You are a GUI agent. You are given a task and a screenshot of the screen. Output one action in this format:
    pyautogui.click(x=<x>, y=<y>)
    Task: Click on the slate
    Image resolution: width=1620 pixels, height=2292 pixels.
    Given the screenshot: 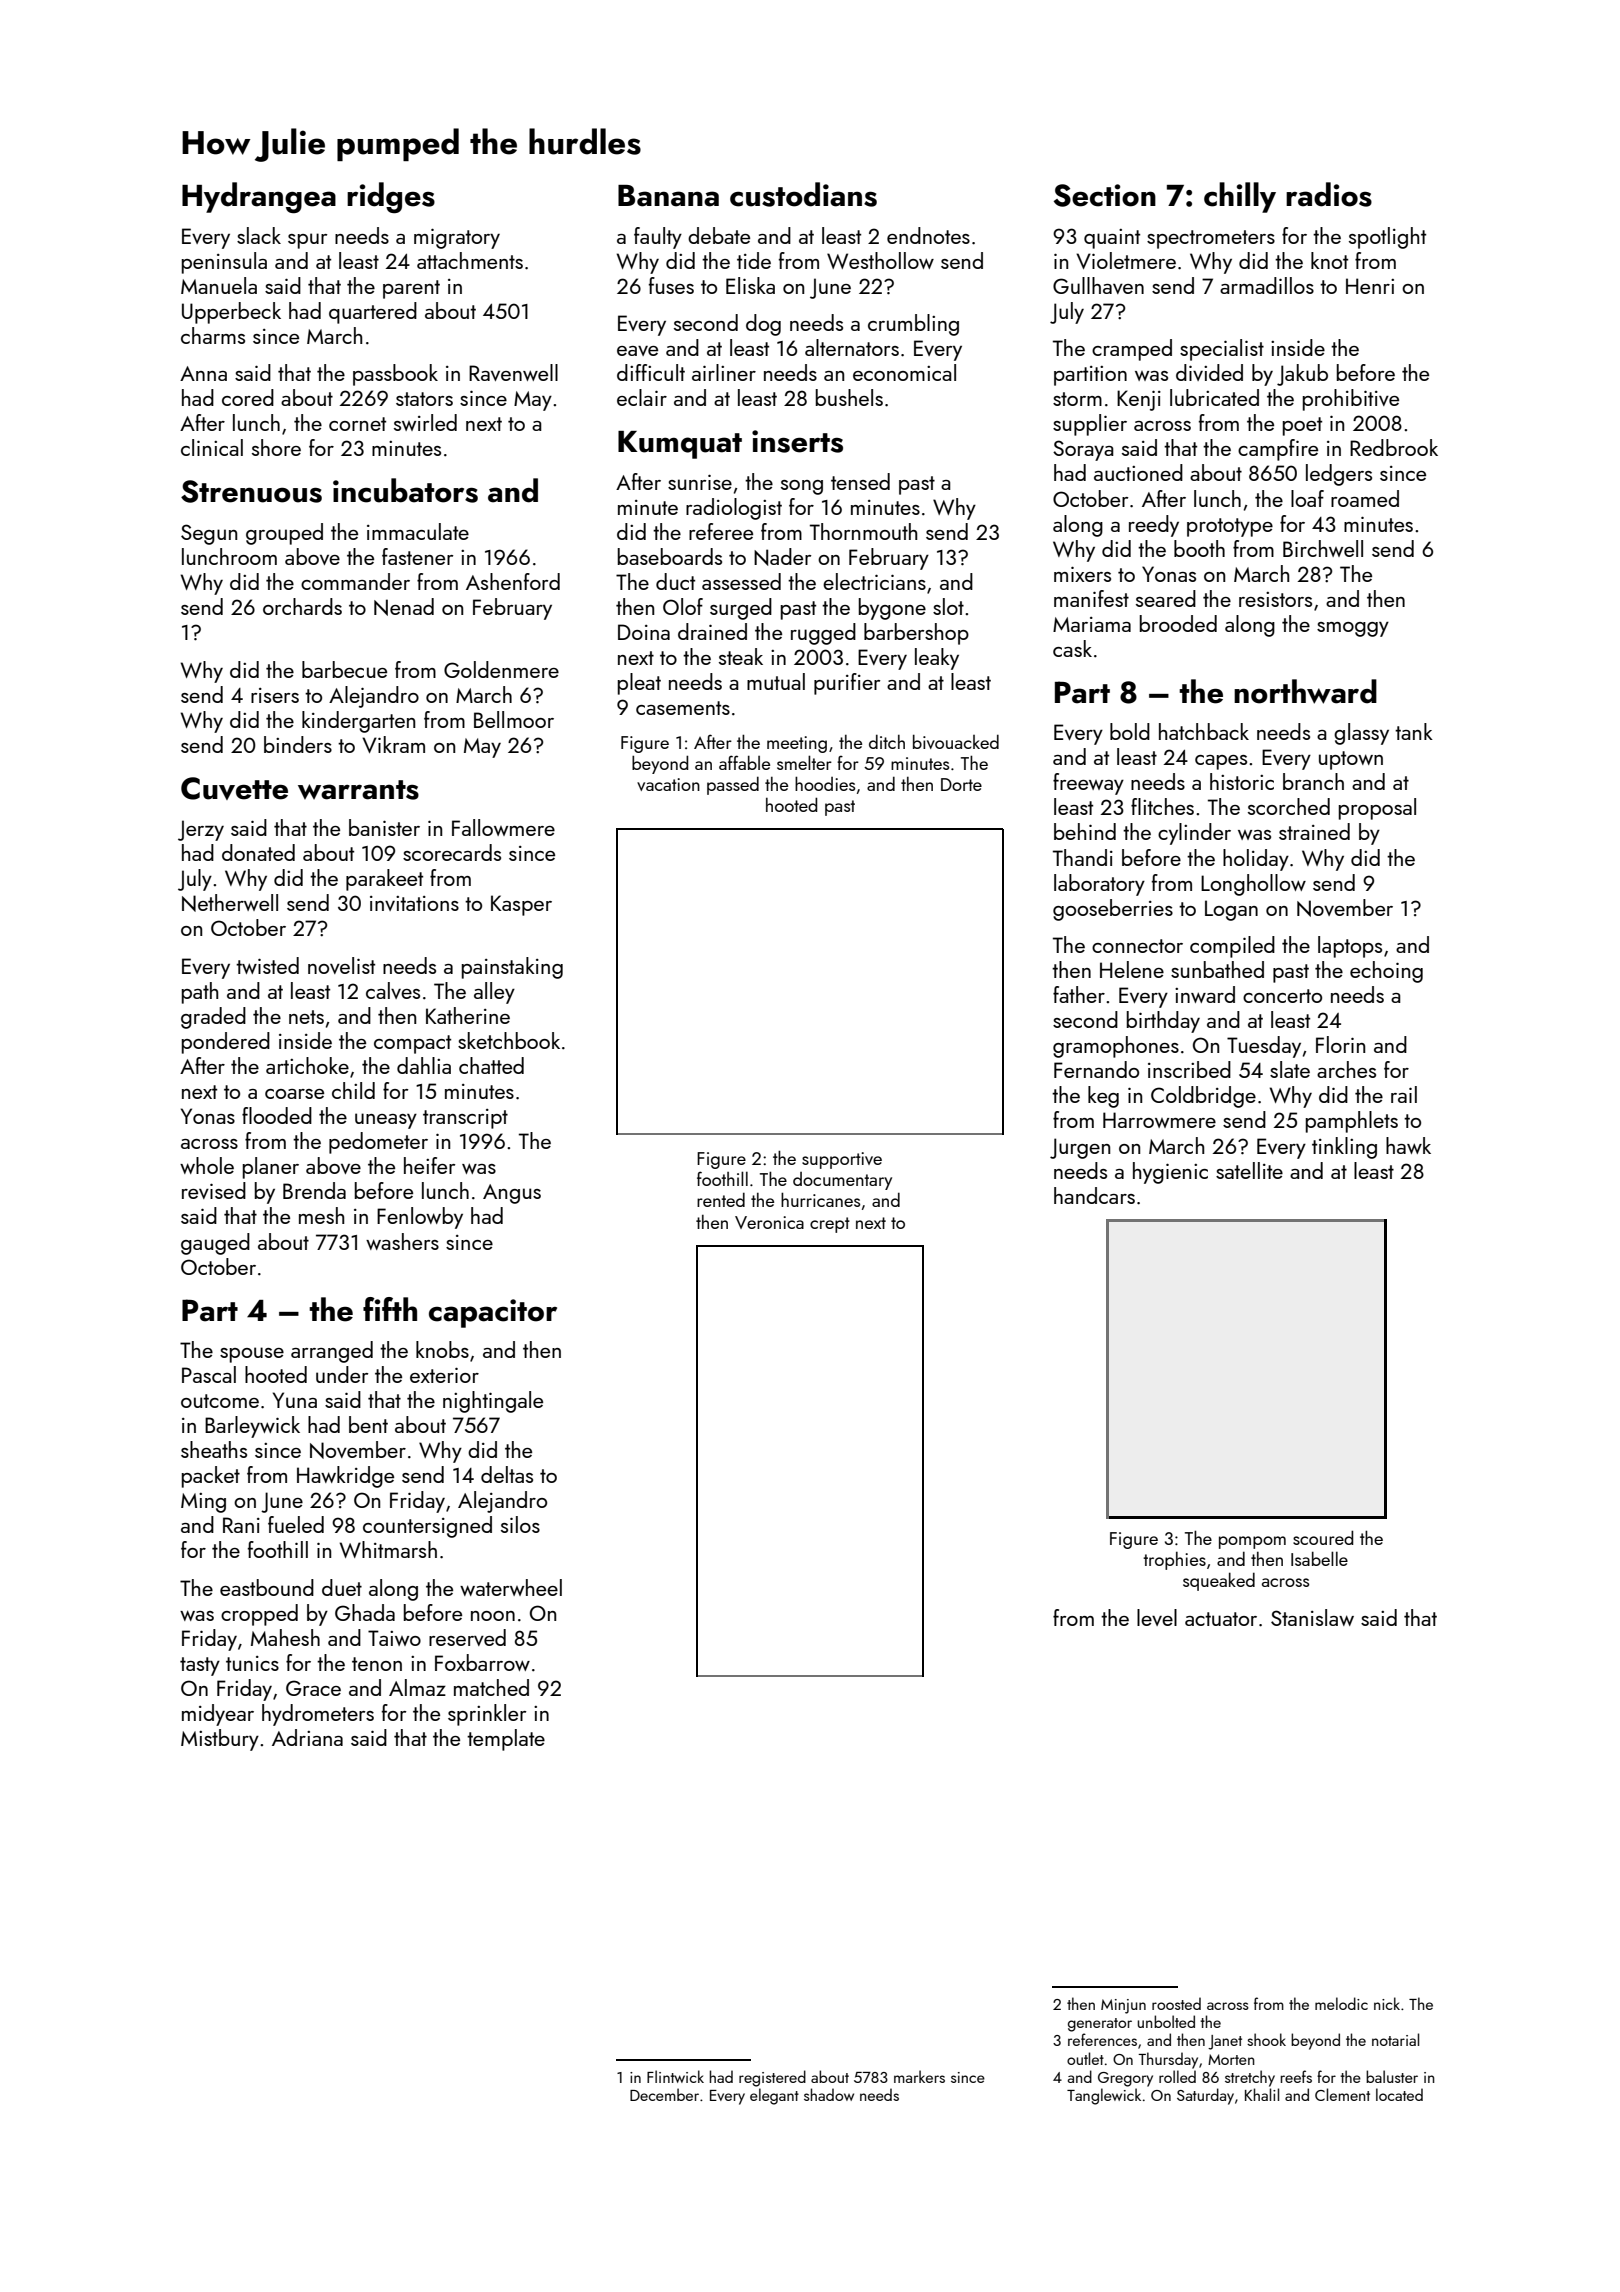 What is the action you would take?
    pyautogui.click(x=1290, y=1069)
